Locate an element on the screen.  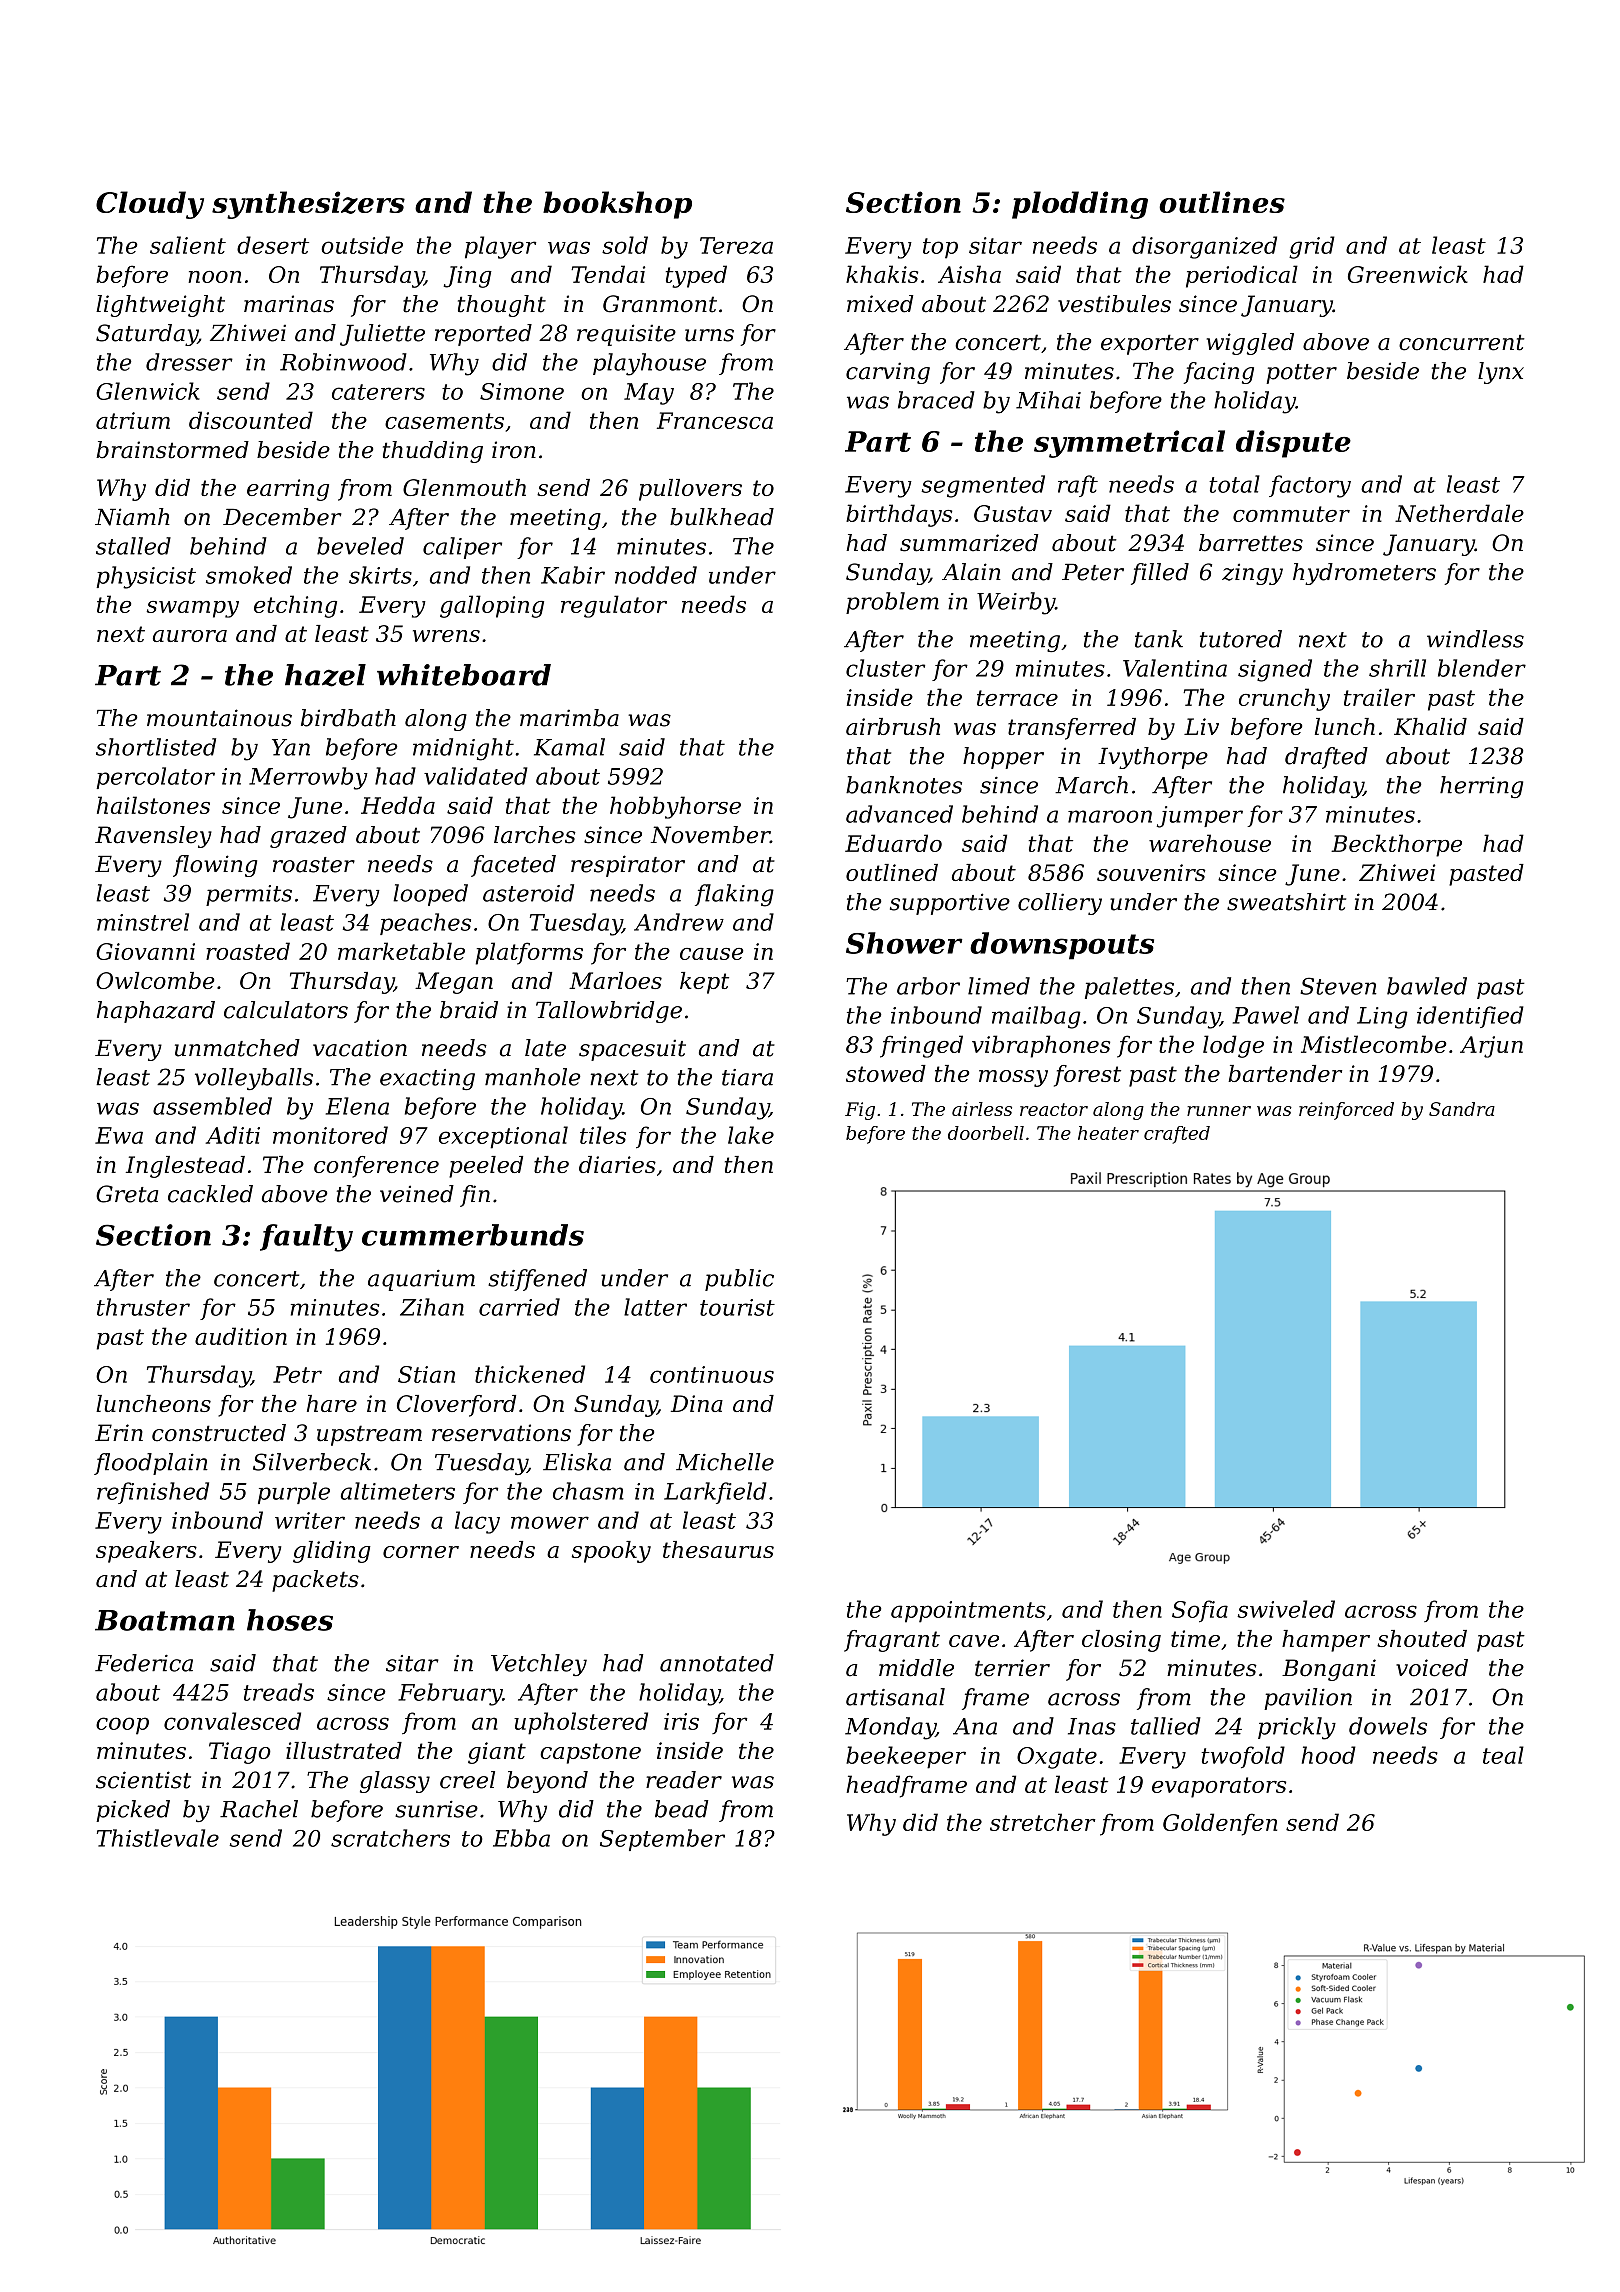
asteroid is located at coordinates (528, 893).
